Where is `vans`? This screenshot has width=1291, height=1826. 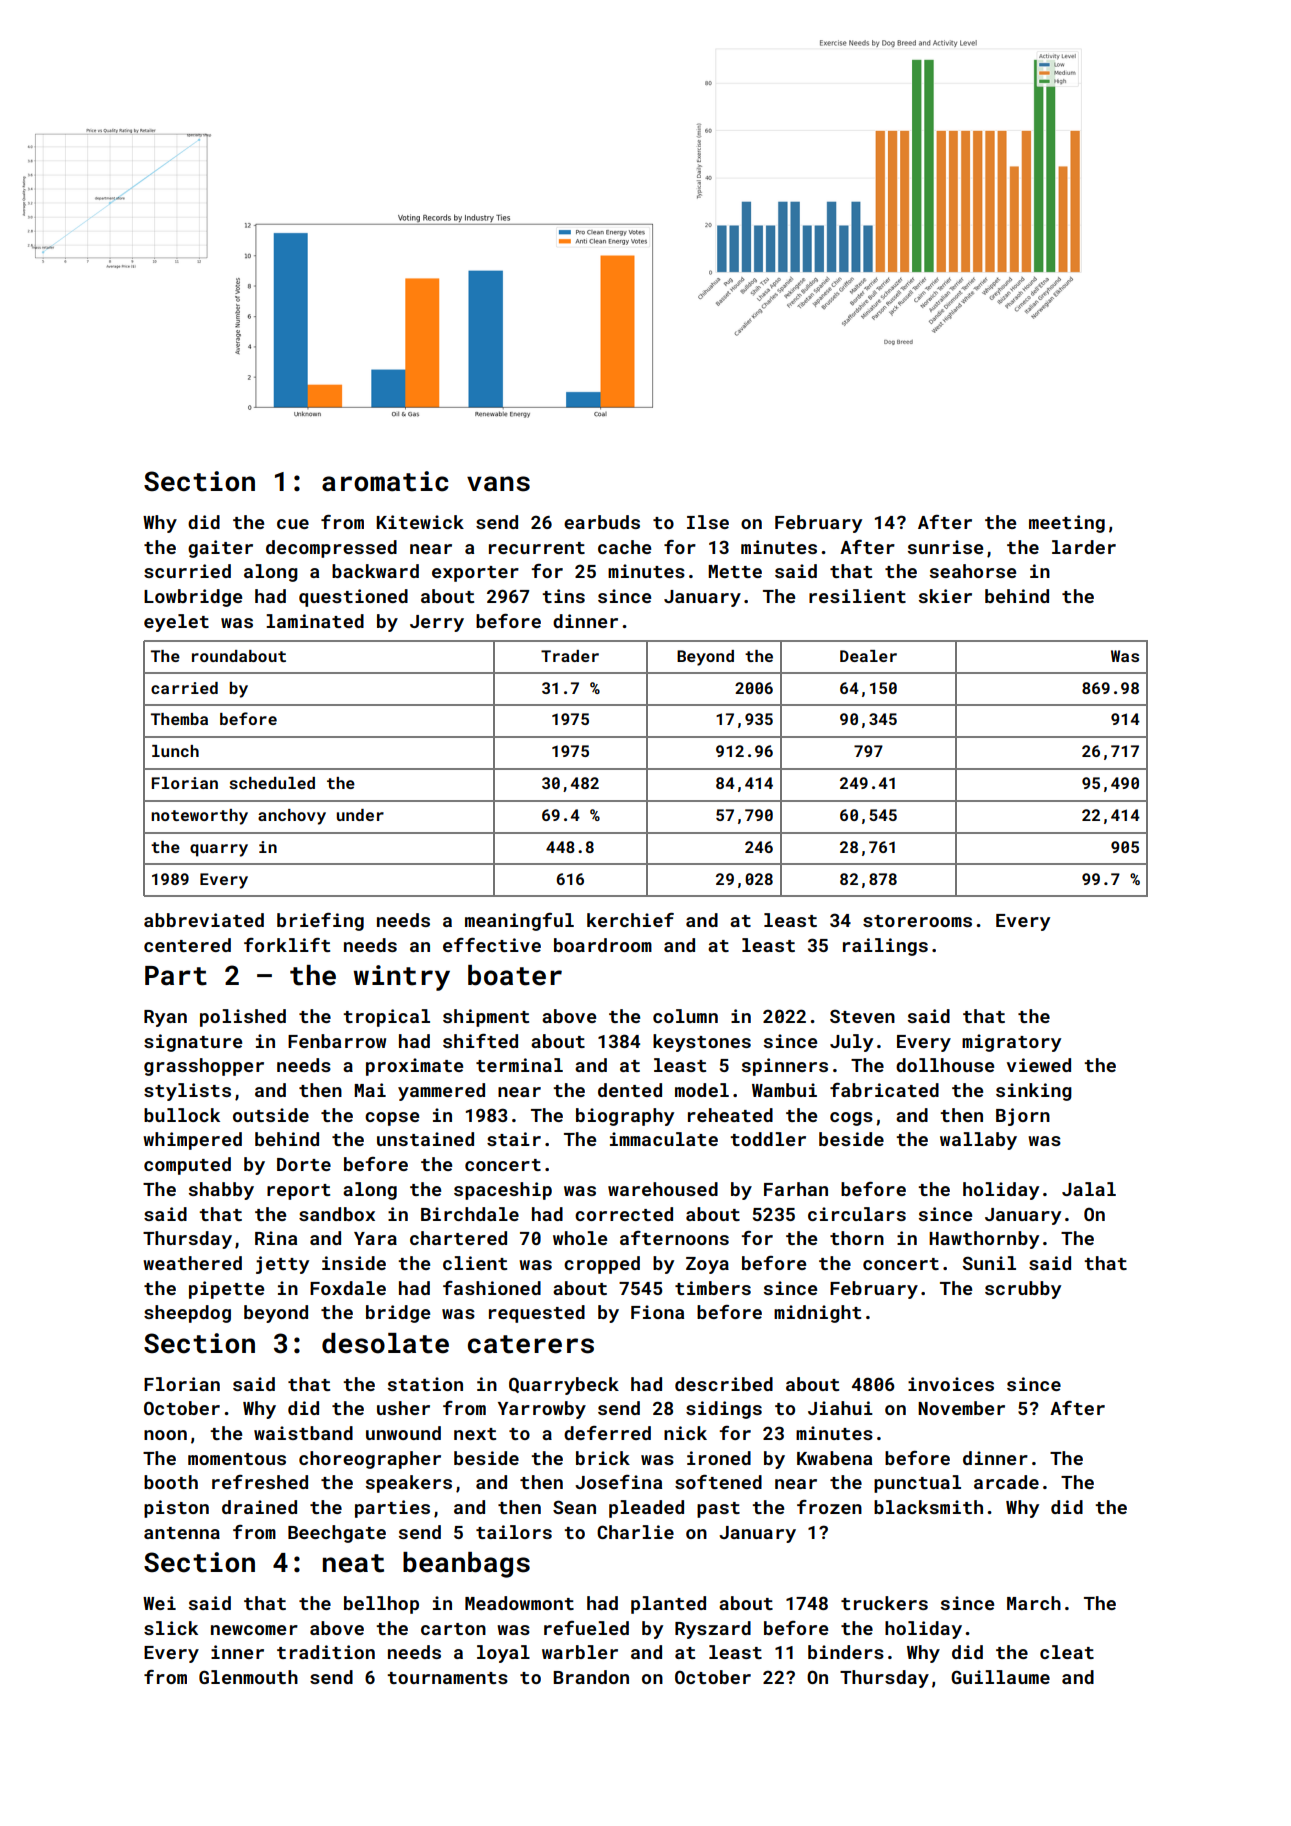 vans is located at coordinates (498, 484).
